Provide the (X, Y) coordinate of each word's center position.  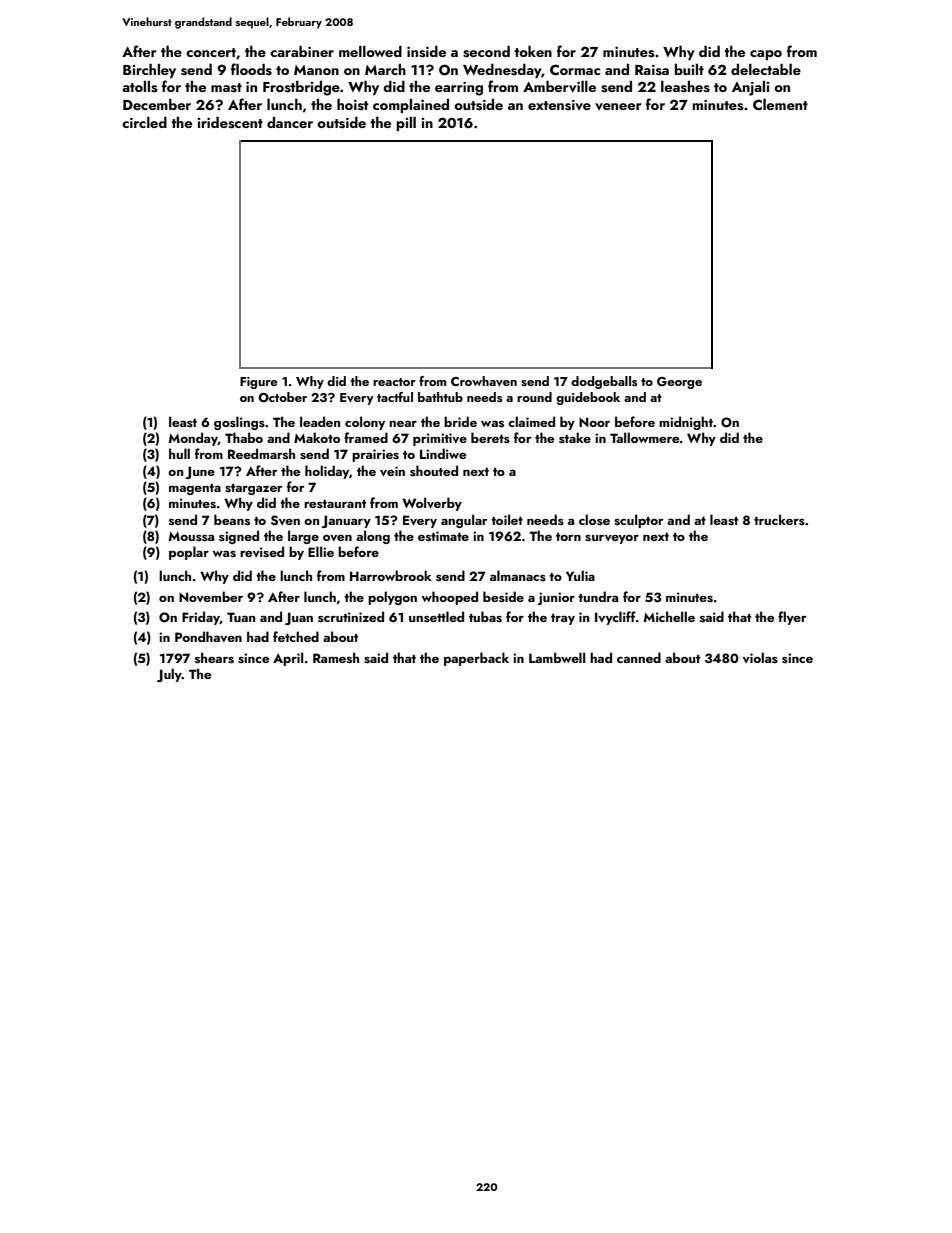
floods (251, 69)
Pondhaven (208, 636)
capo (766, 55)
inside (426, 51)
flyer (792, 618)
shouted (434, 470)
